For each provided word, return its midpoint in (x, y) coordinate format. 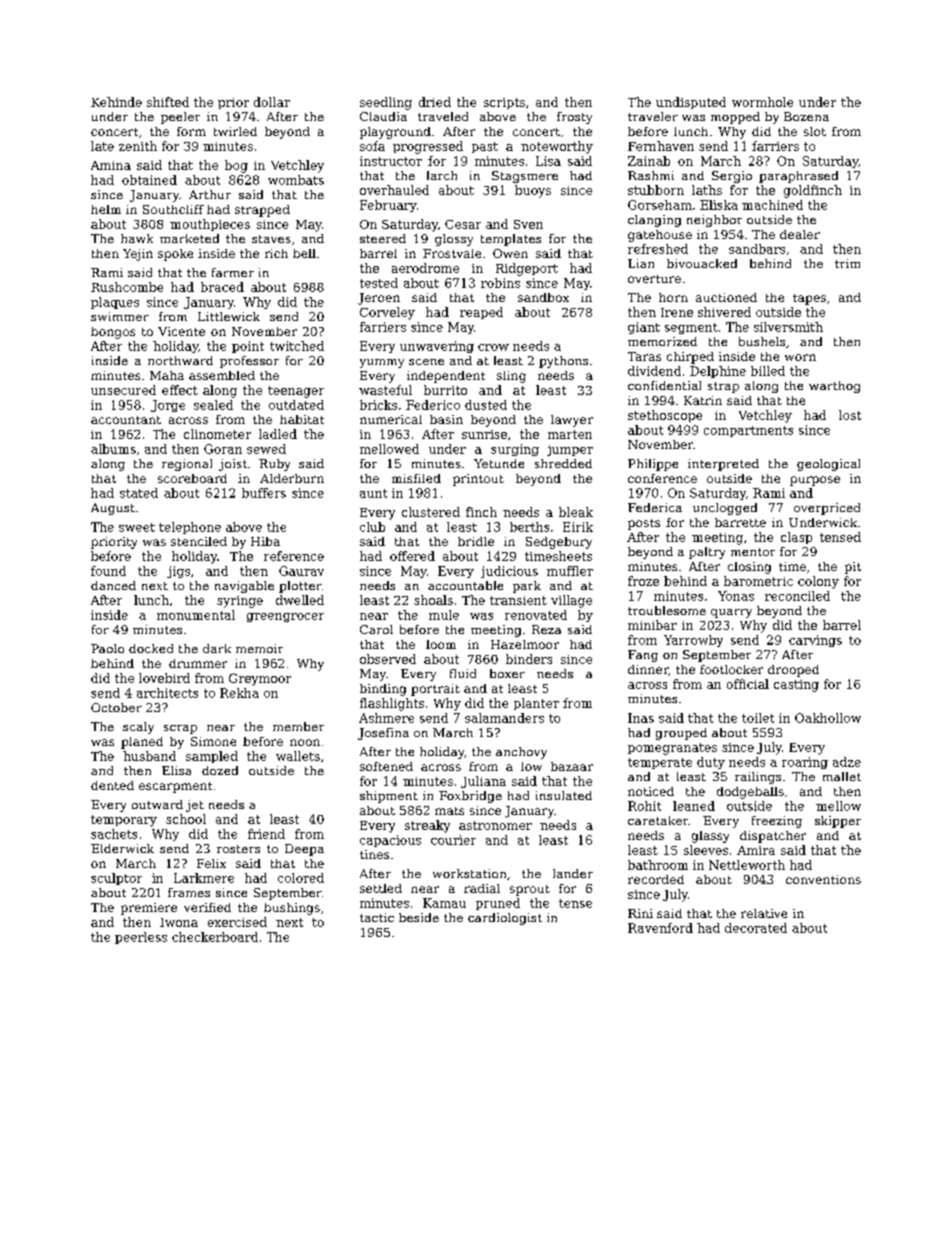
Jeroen (379, 299)
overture (654, 279)
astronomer (495, 825)
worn (800, 357)
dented (112, 785)
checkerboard (215, 937)
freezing (777, 822)
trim (847, 263)
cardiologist (505, 919)
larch (442, 175)
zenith (138, 146)
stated (139, 493)
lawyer (572, 421)
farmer (233, 272)
